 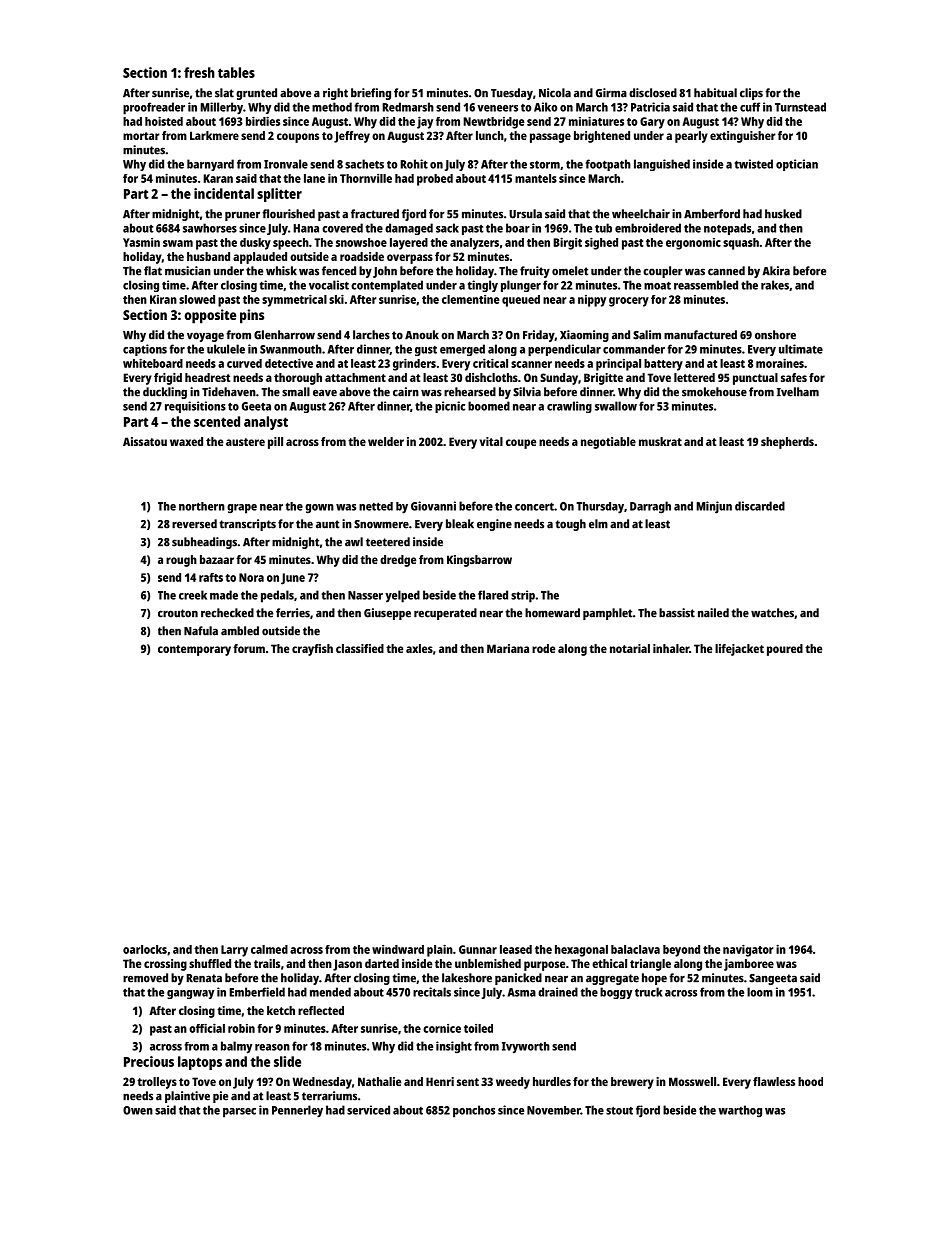 What do you see at coordinates (785, 650) in the screenshot?
I see `poured` at bounding box center [785, 650].
